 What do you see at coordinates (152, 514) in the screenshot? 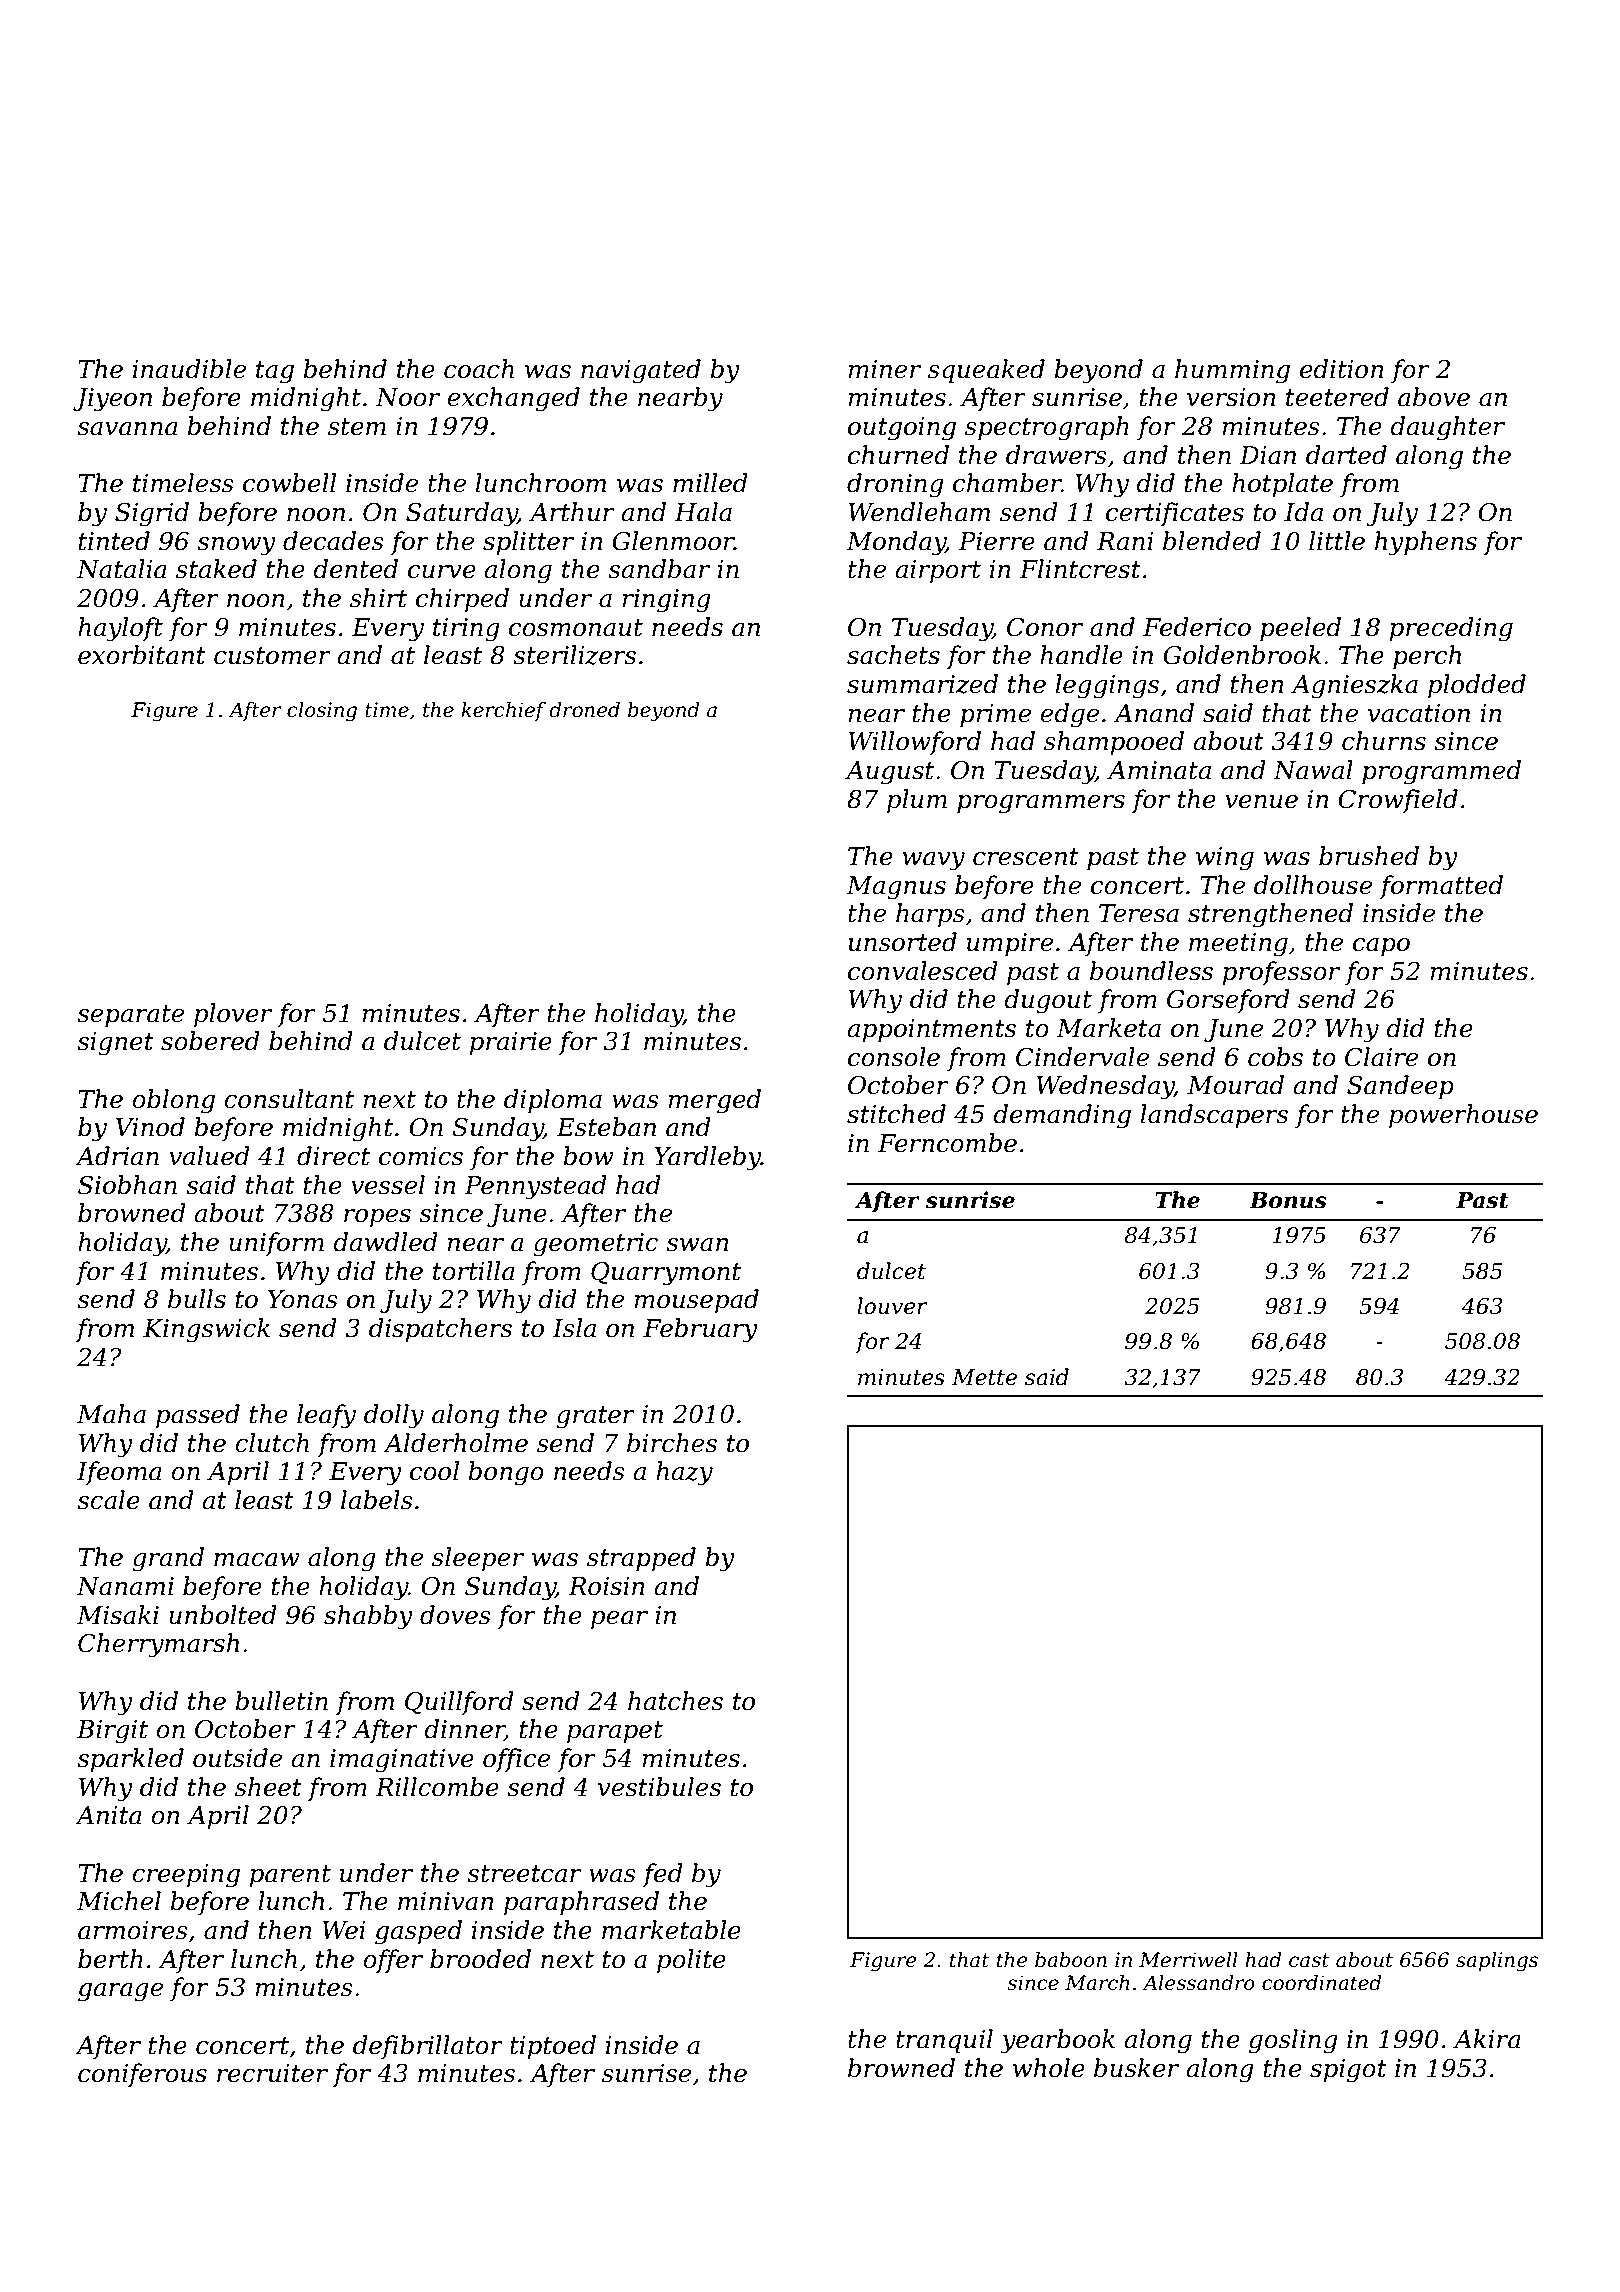
I see `Sigrid` at bounding box center [152, 514].
